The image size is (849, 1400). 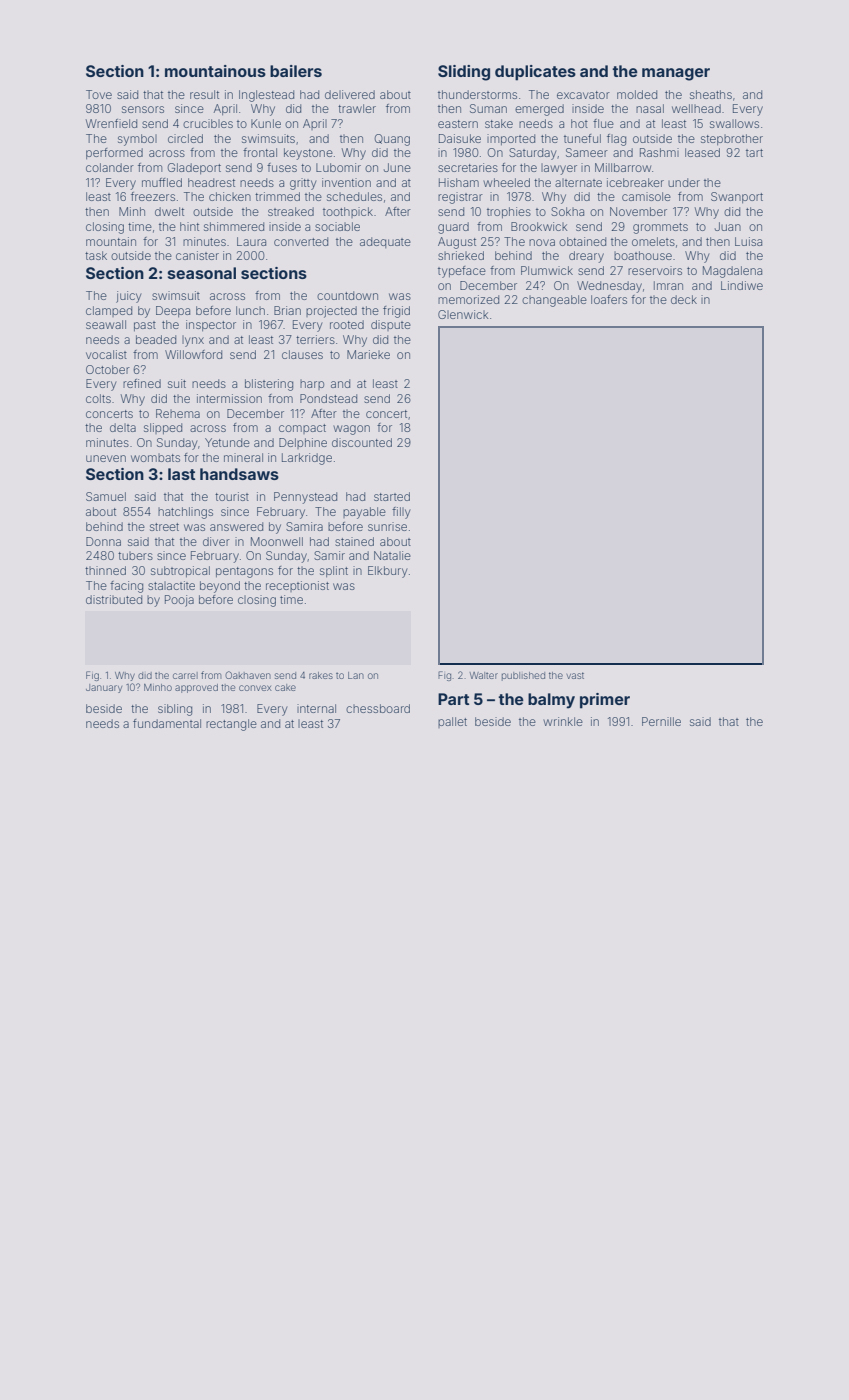 What do you see at coordinates (392, 555) in the document?
I see `Natalie` at bounding box center [392, 555].
